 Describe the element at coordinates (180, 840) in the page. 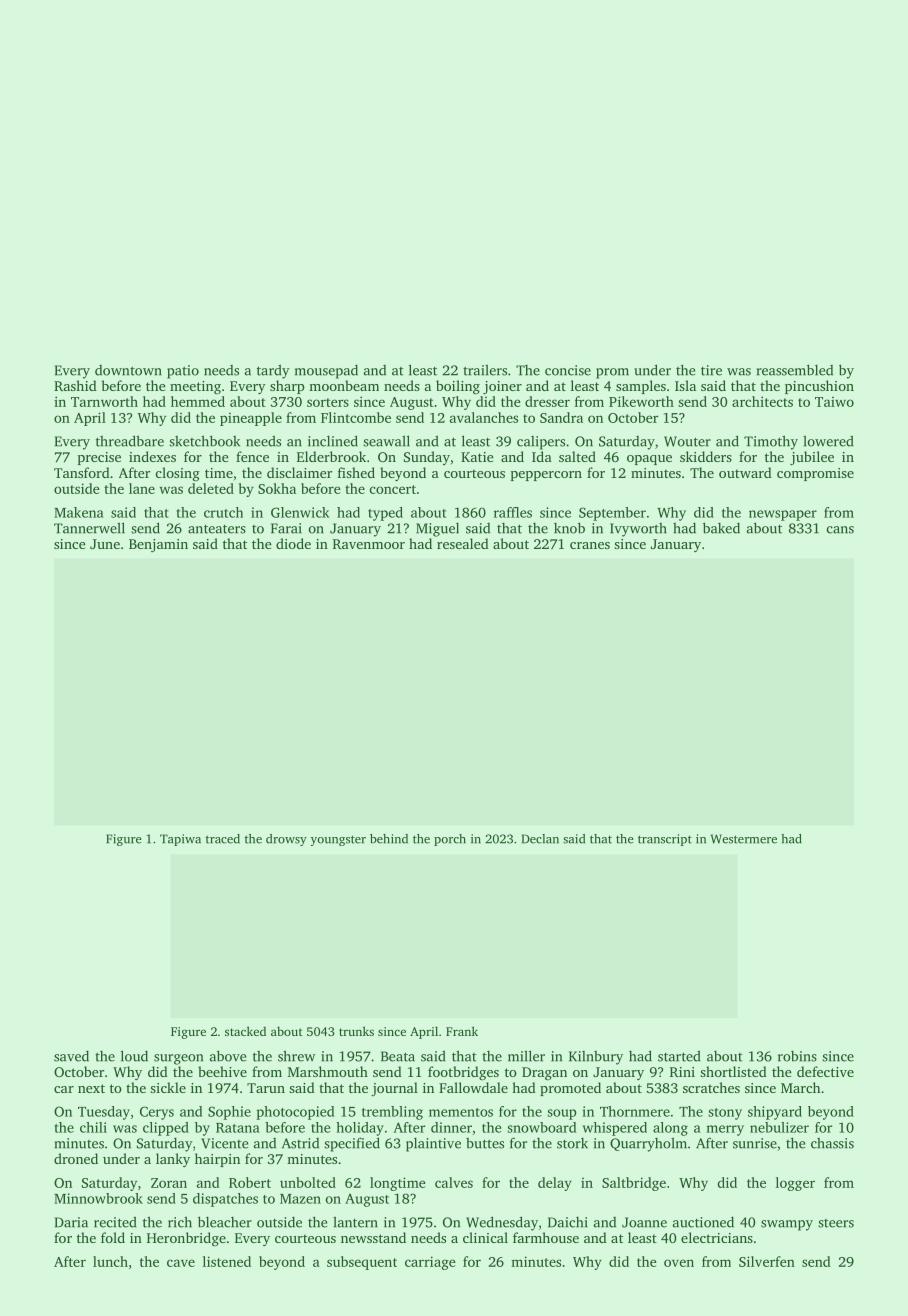

I see `Tapiwa` at that location.
